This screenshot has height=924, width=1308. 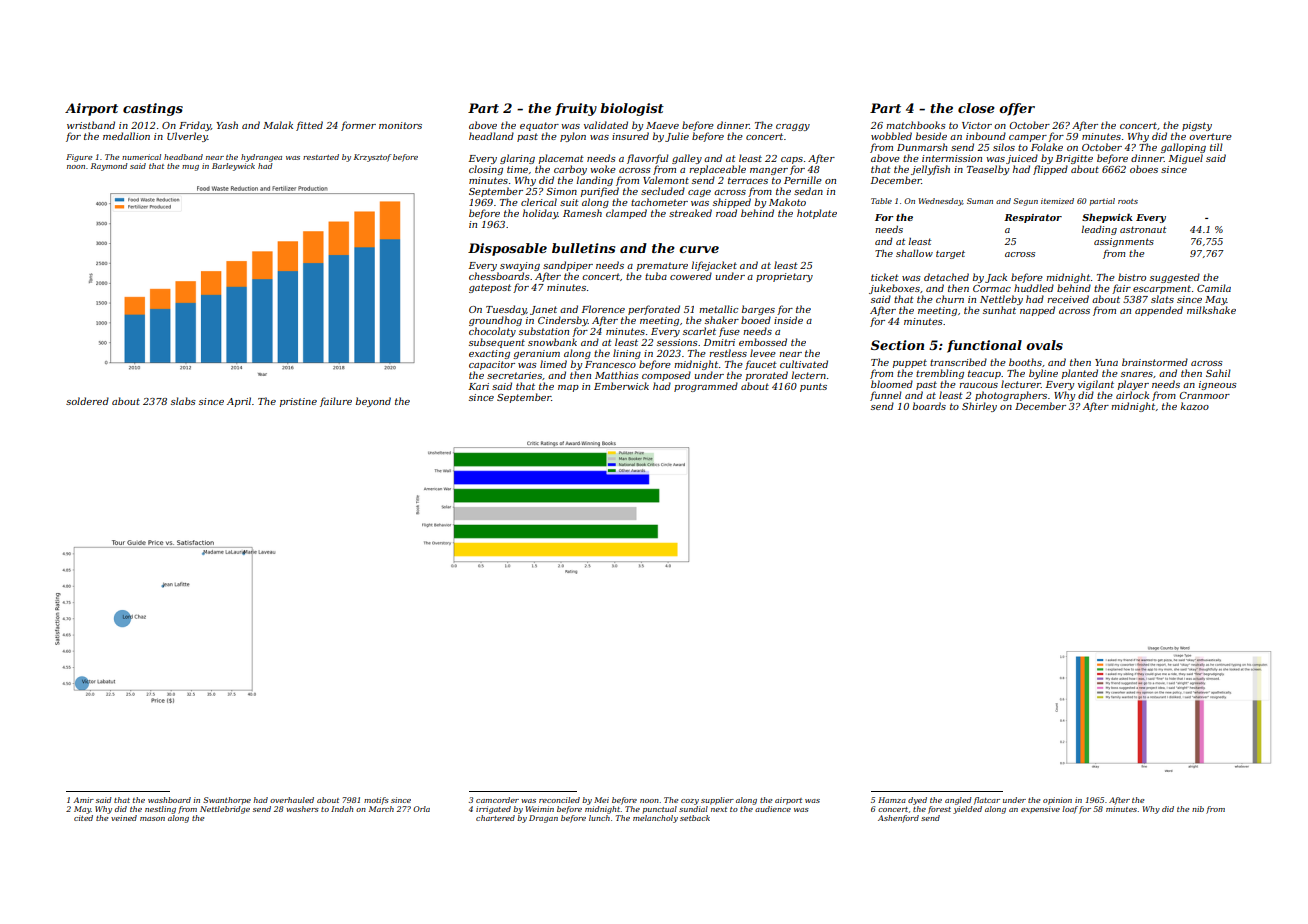 What do you see at coordinates (892, 800) in the screenshot?
I see `Hamza` at bounding box center [892, 800].
